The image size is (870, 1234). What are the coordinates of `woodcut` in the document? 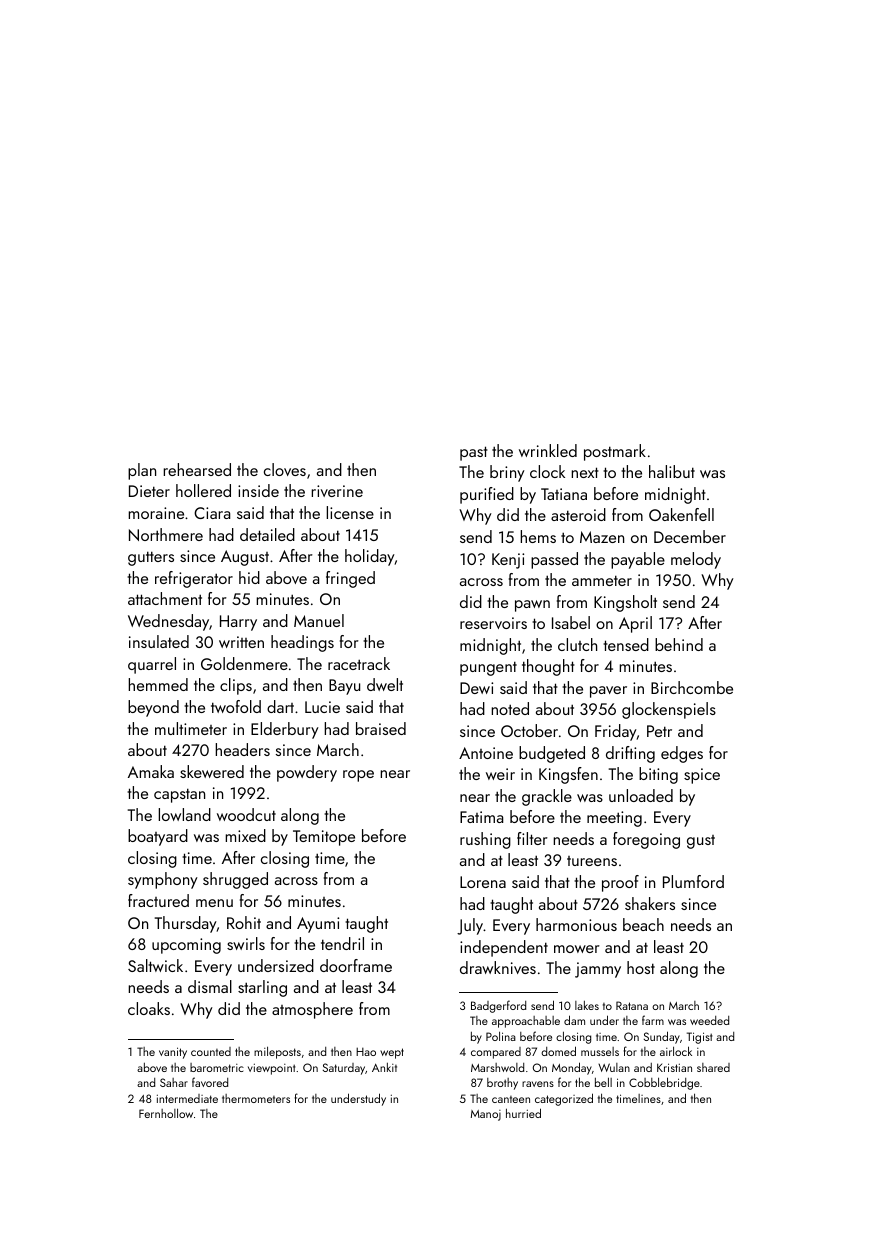 It's located at (246, 814).
